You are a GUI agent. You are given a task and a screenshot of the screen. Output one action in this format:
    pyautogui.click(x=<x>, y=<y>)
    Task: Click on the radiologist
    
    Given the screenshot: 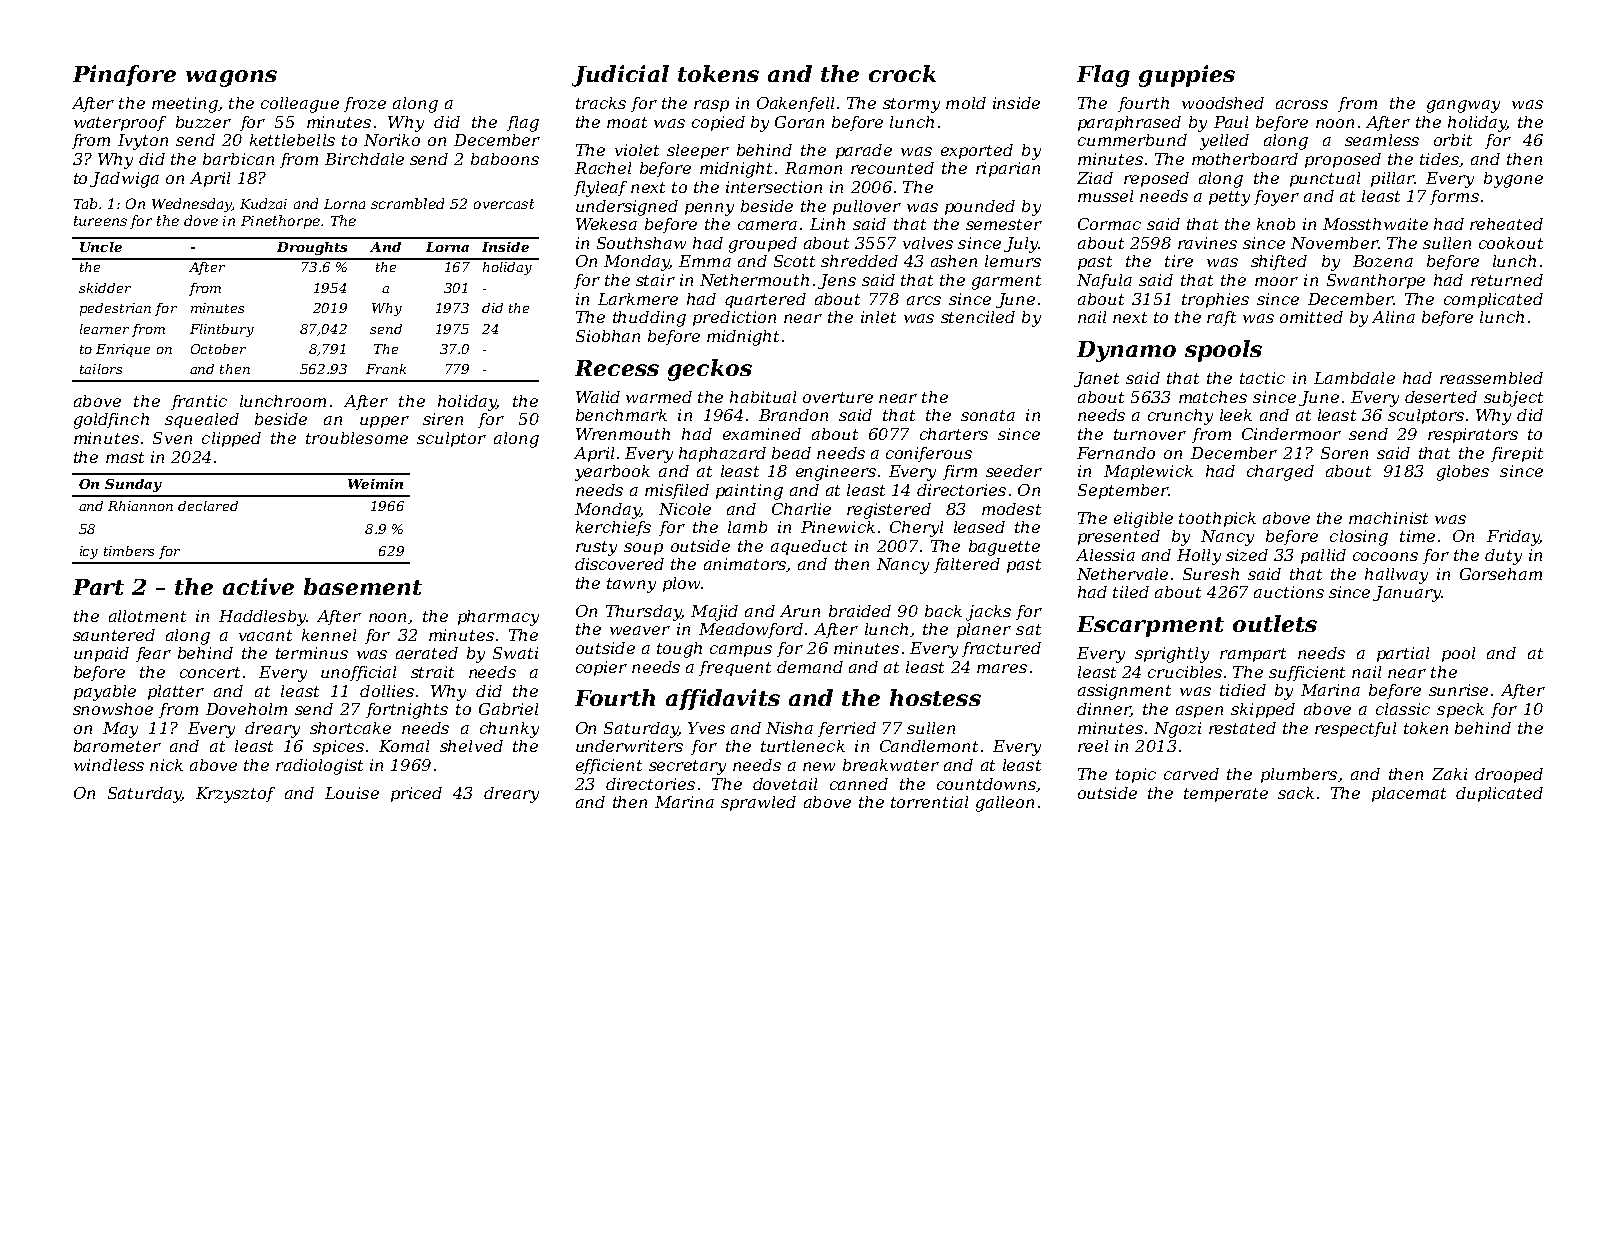 What is the action you would take?
    pyautogui.click(x=319, y=767)
